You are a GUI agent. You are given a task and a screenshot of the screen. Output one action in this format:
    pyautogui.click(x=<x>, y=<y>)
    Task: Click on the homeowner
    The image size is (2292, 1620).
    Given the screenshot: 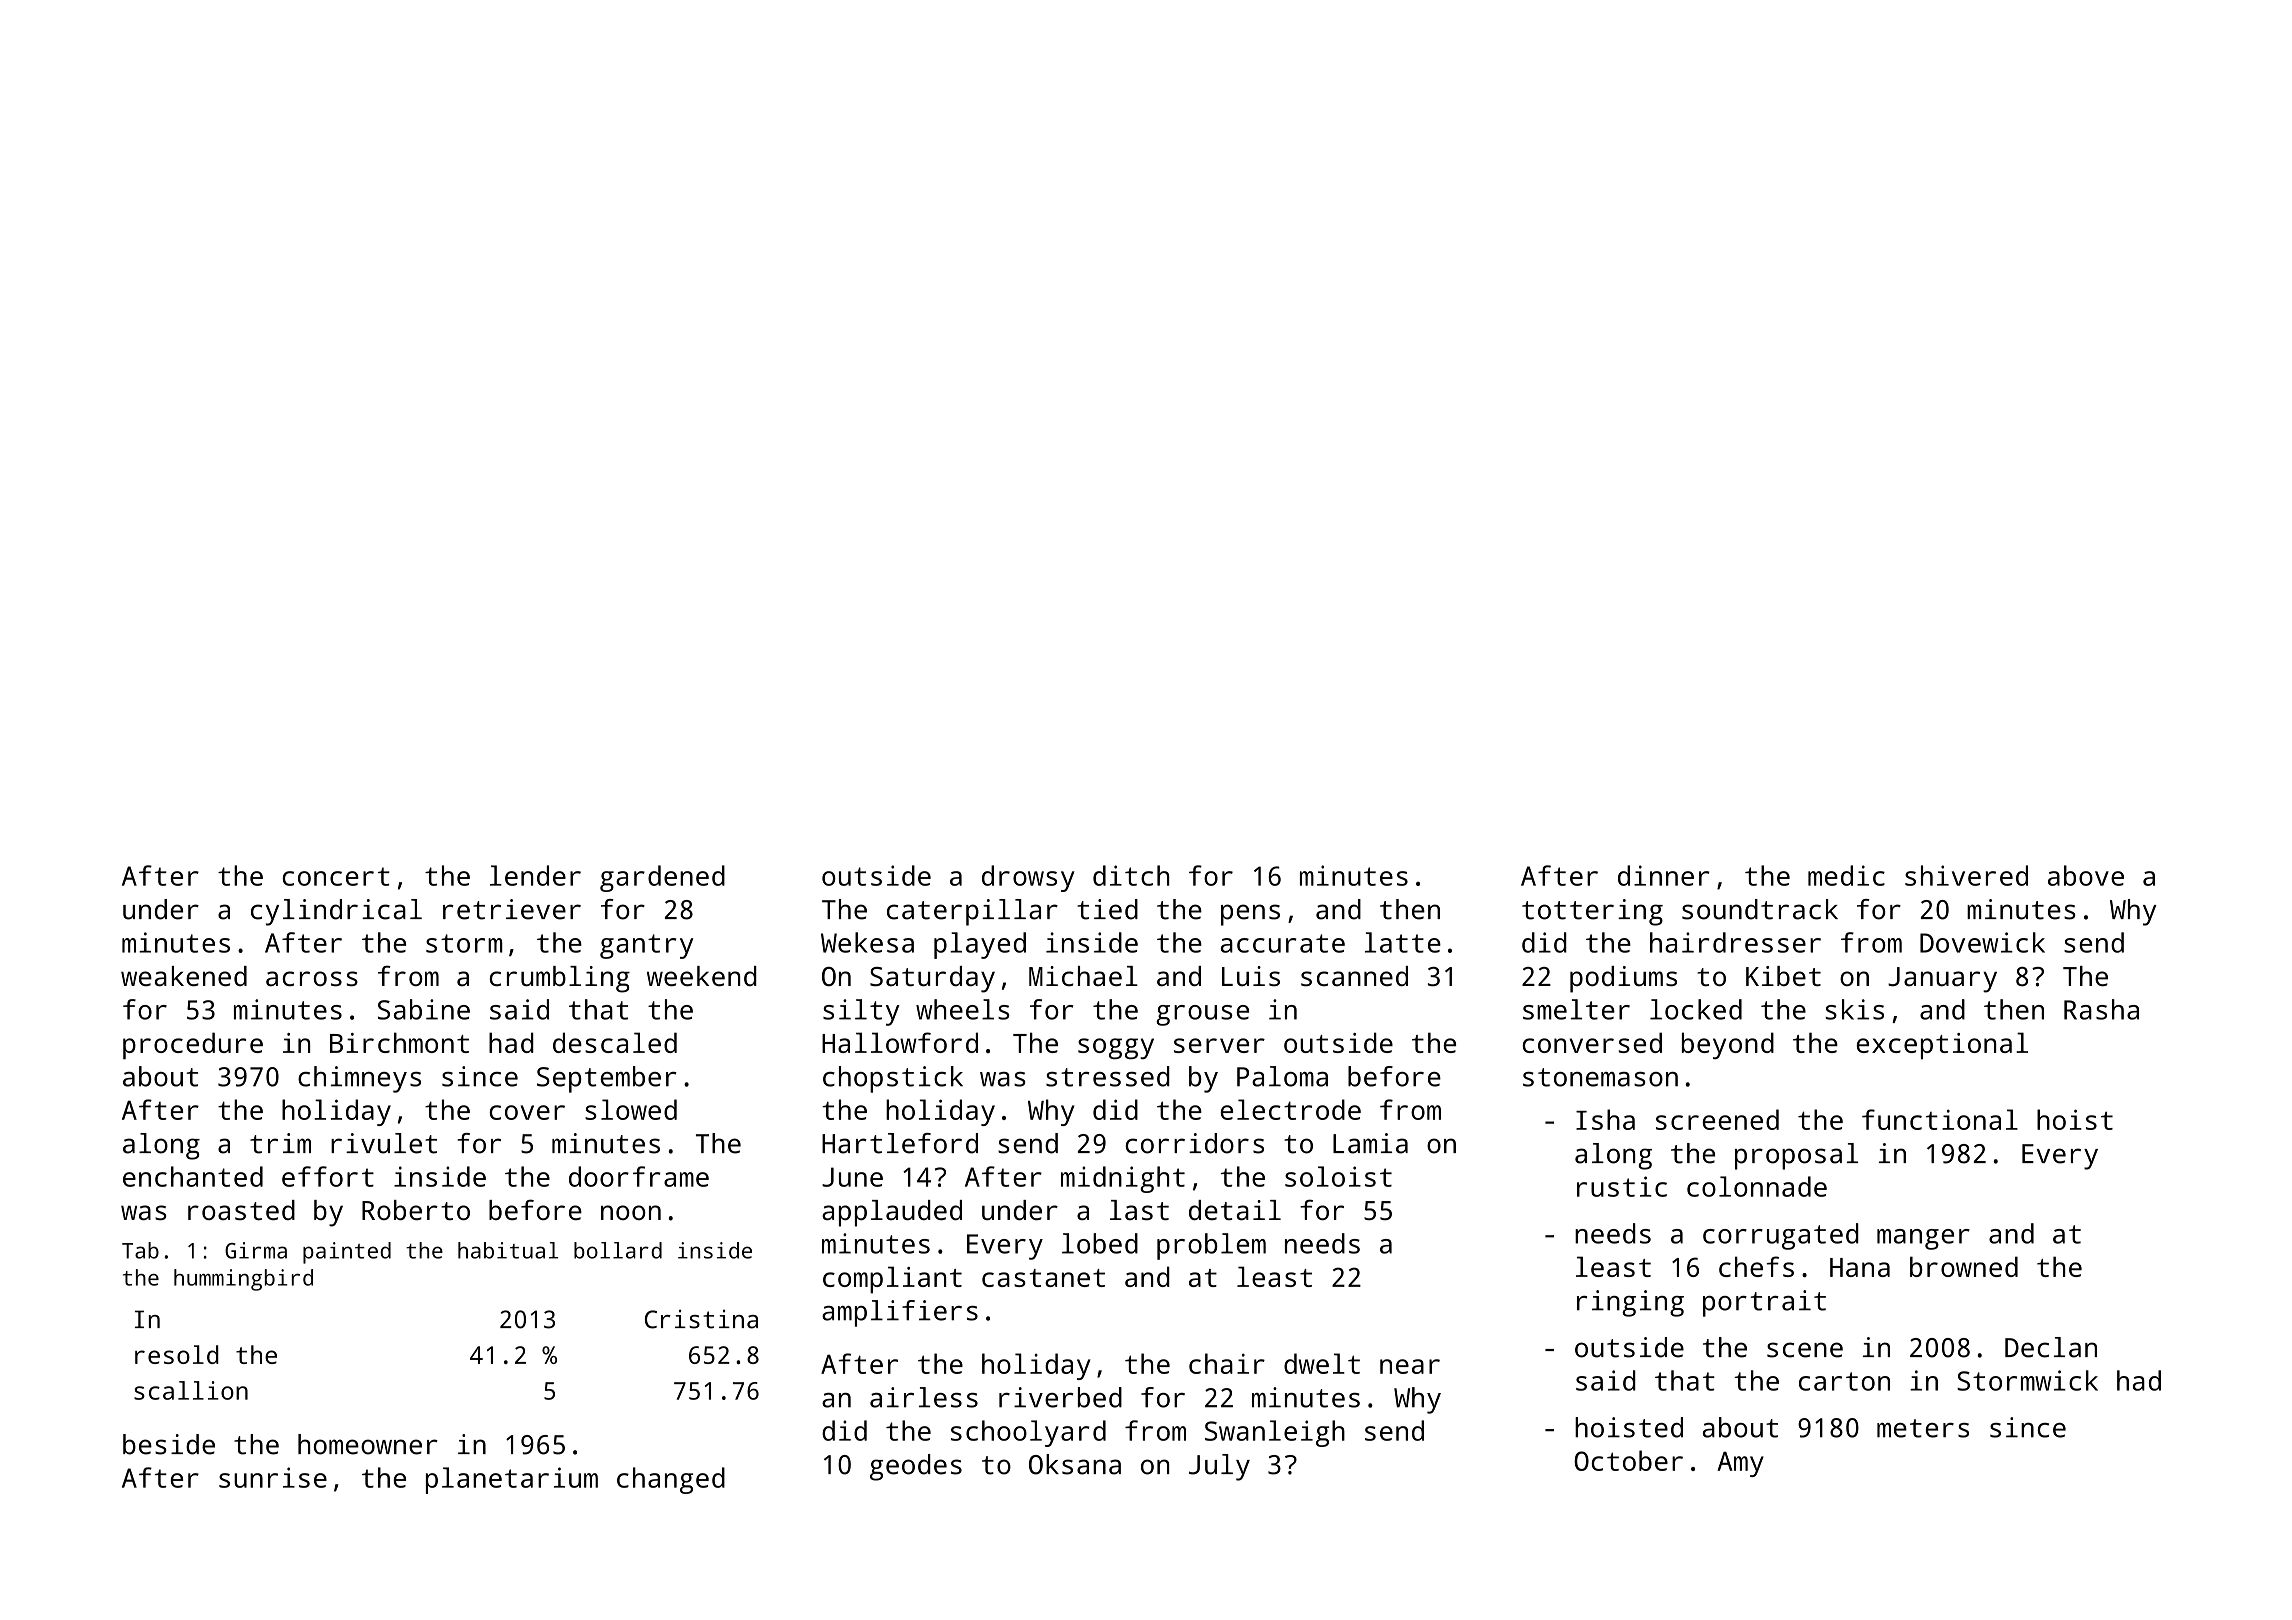 What is the action you would take?
    pyautogui.click(x=368, y=1444)
